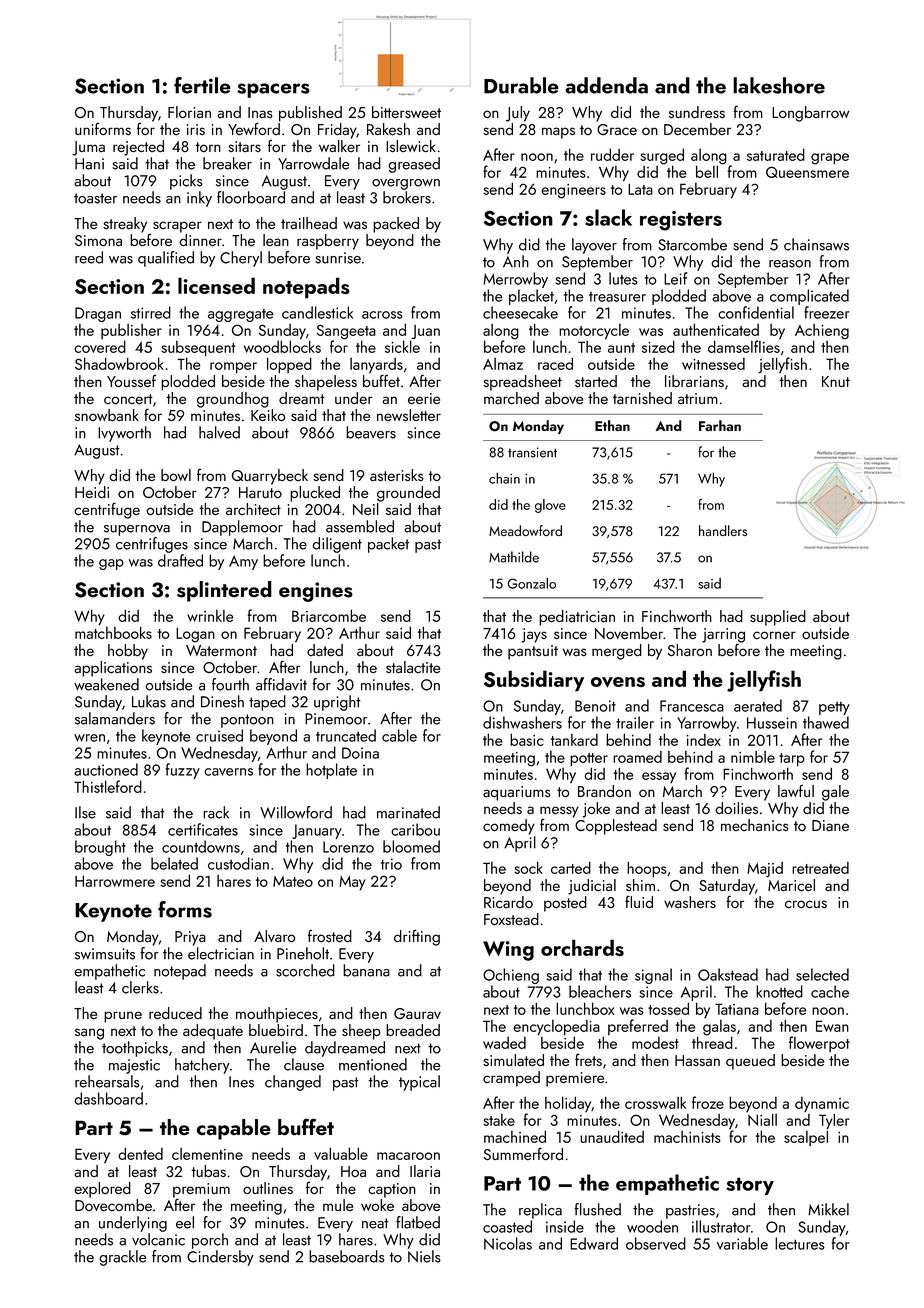 The height and width of the screenshot is (1308, 924). I want to click on damselflies, so click(744, 346).
